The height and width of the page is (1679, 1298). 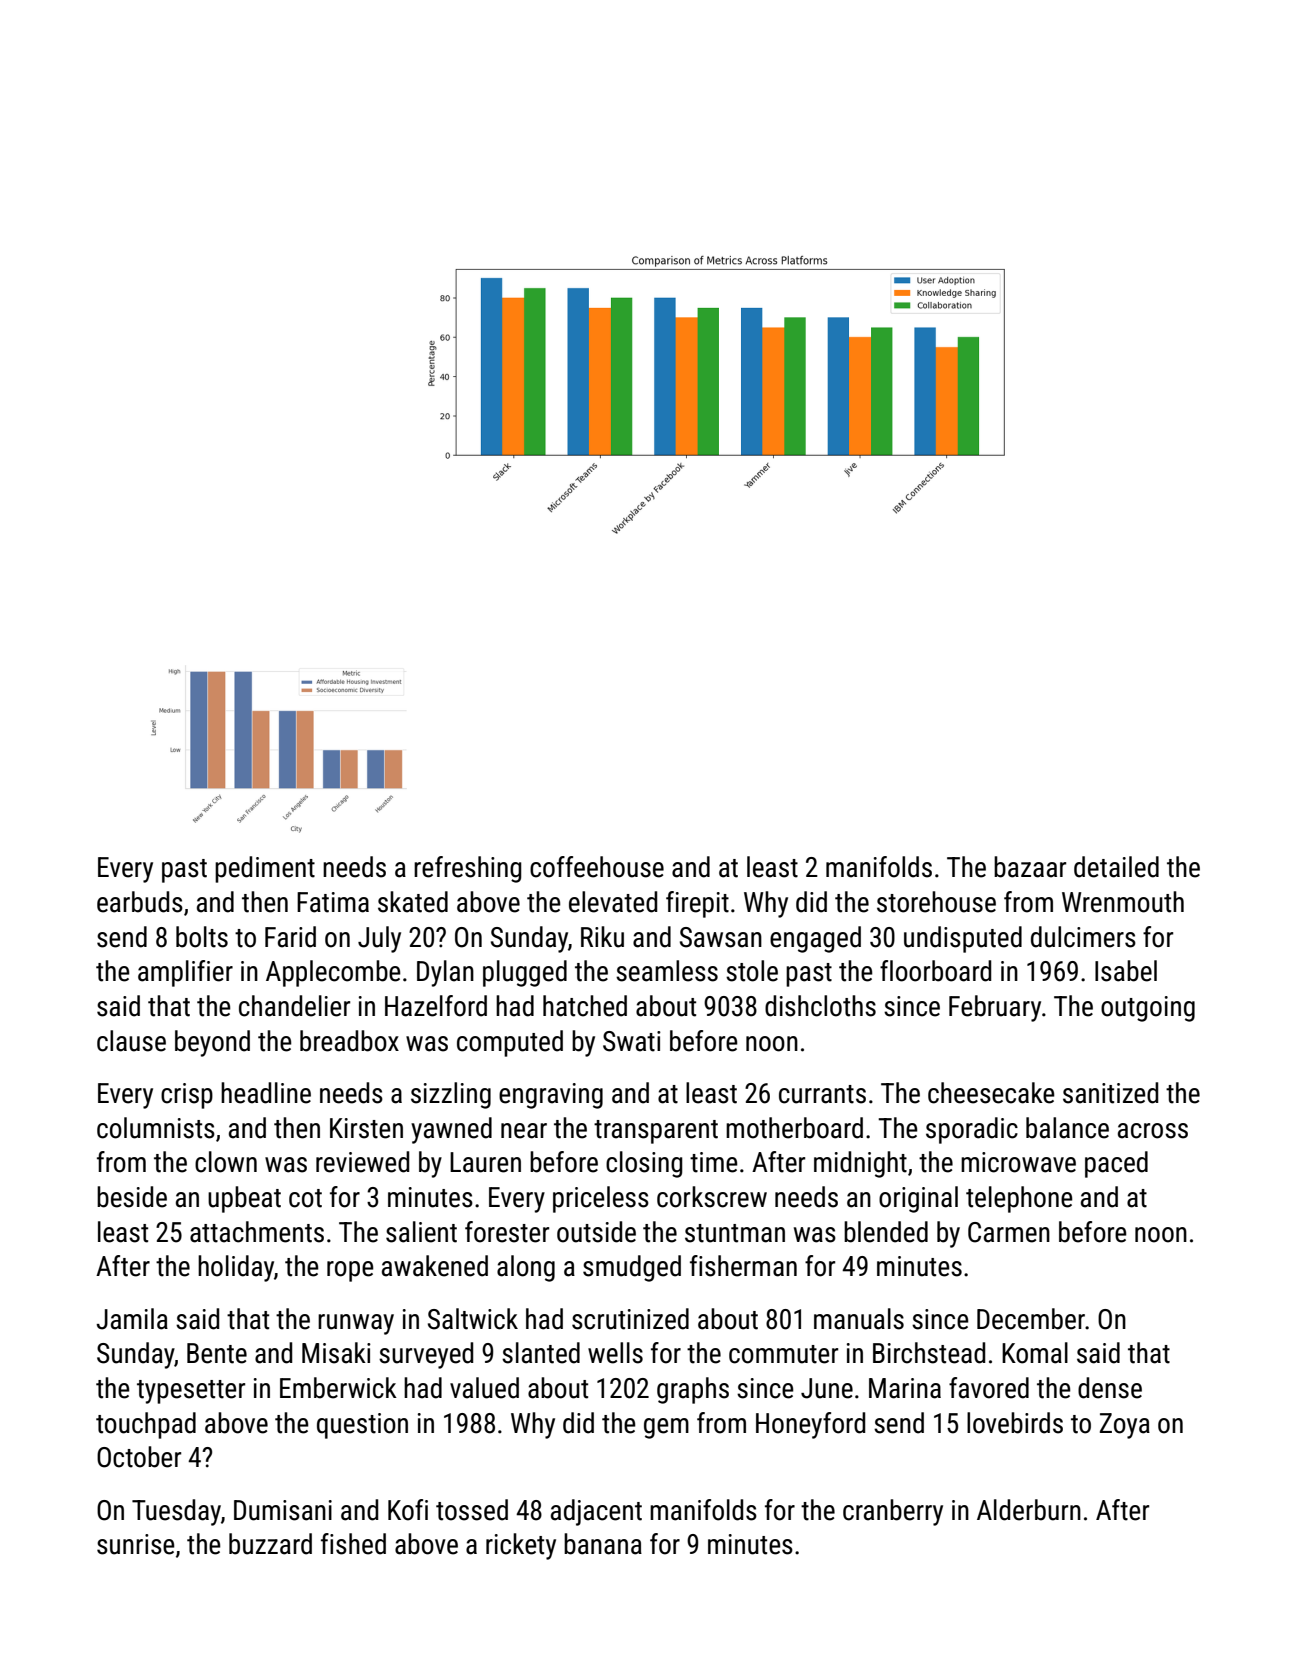 I want to click on closing, so click(x=644, y=1164).
